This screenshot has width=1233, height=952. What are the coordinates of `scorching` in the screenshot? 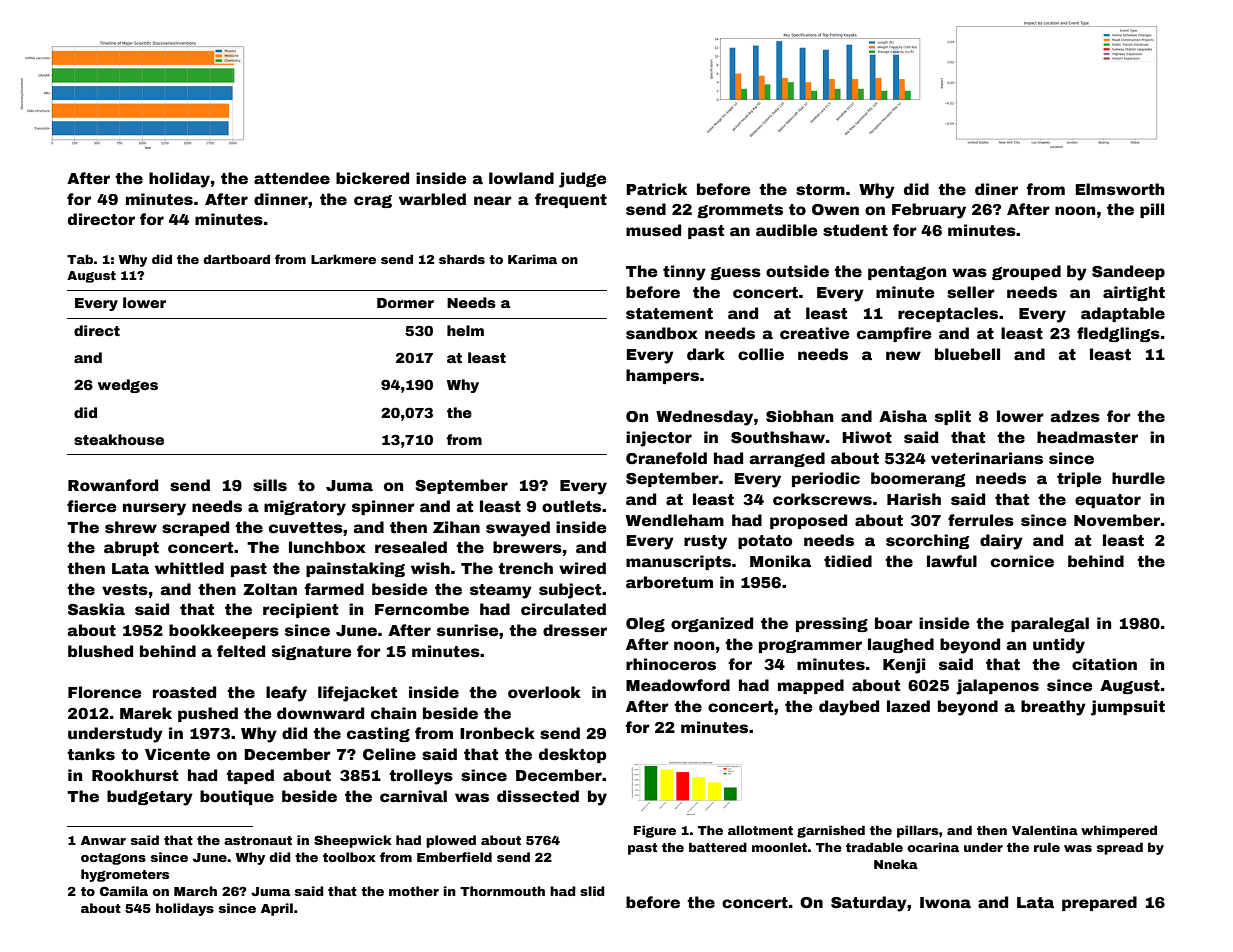 It's located at (928, 541).
